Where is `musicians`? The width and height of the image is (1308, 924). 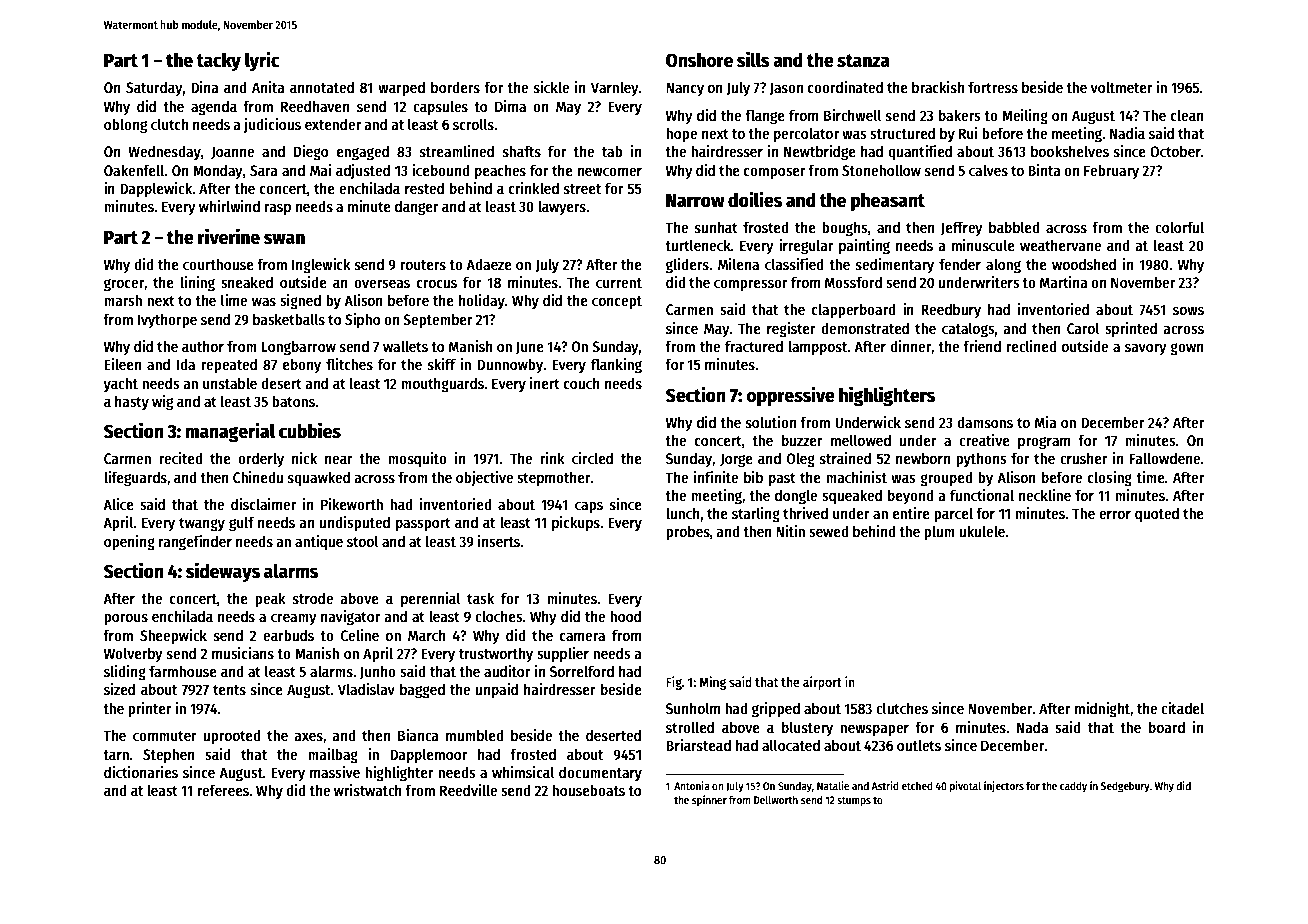 musicians is located at coordinates (243, 653).
